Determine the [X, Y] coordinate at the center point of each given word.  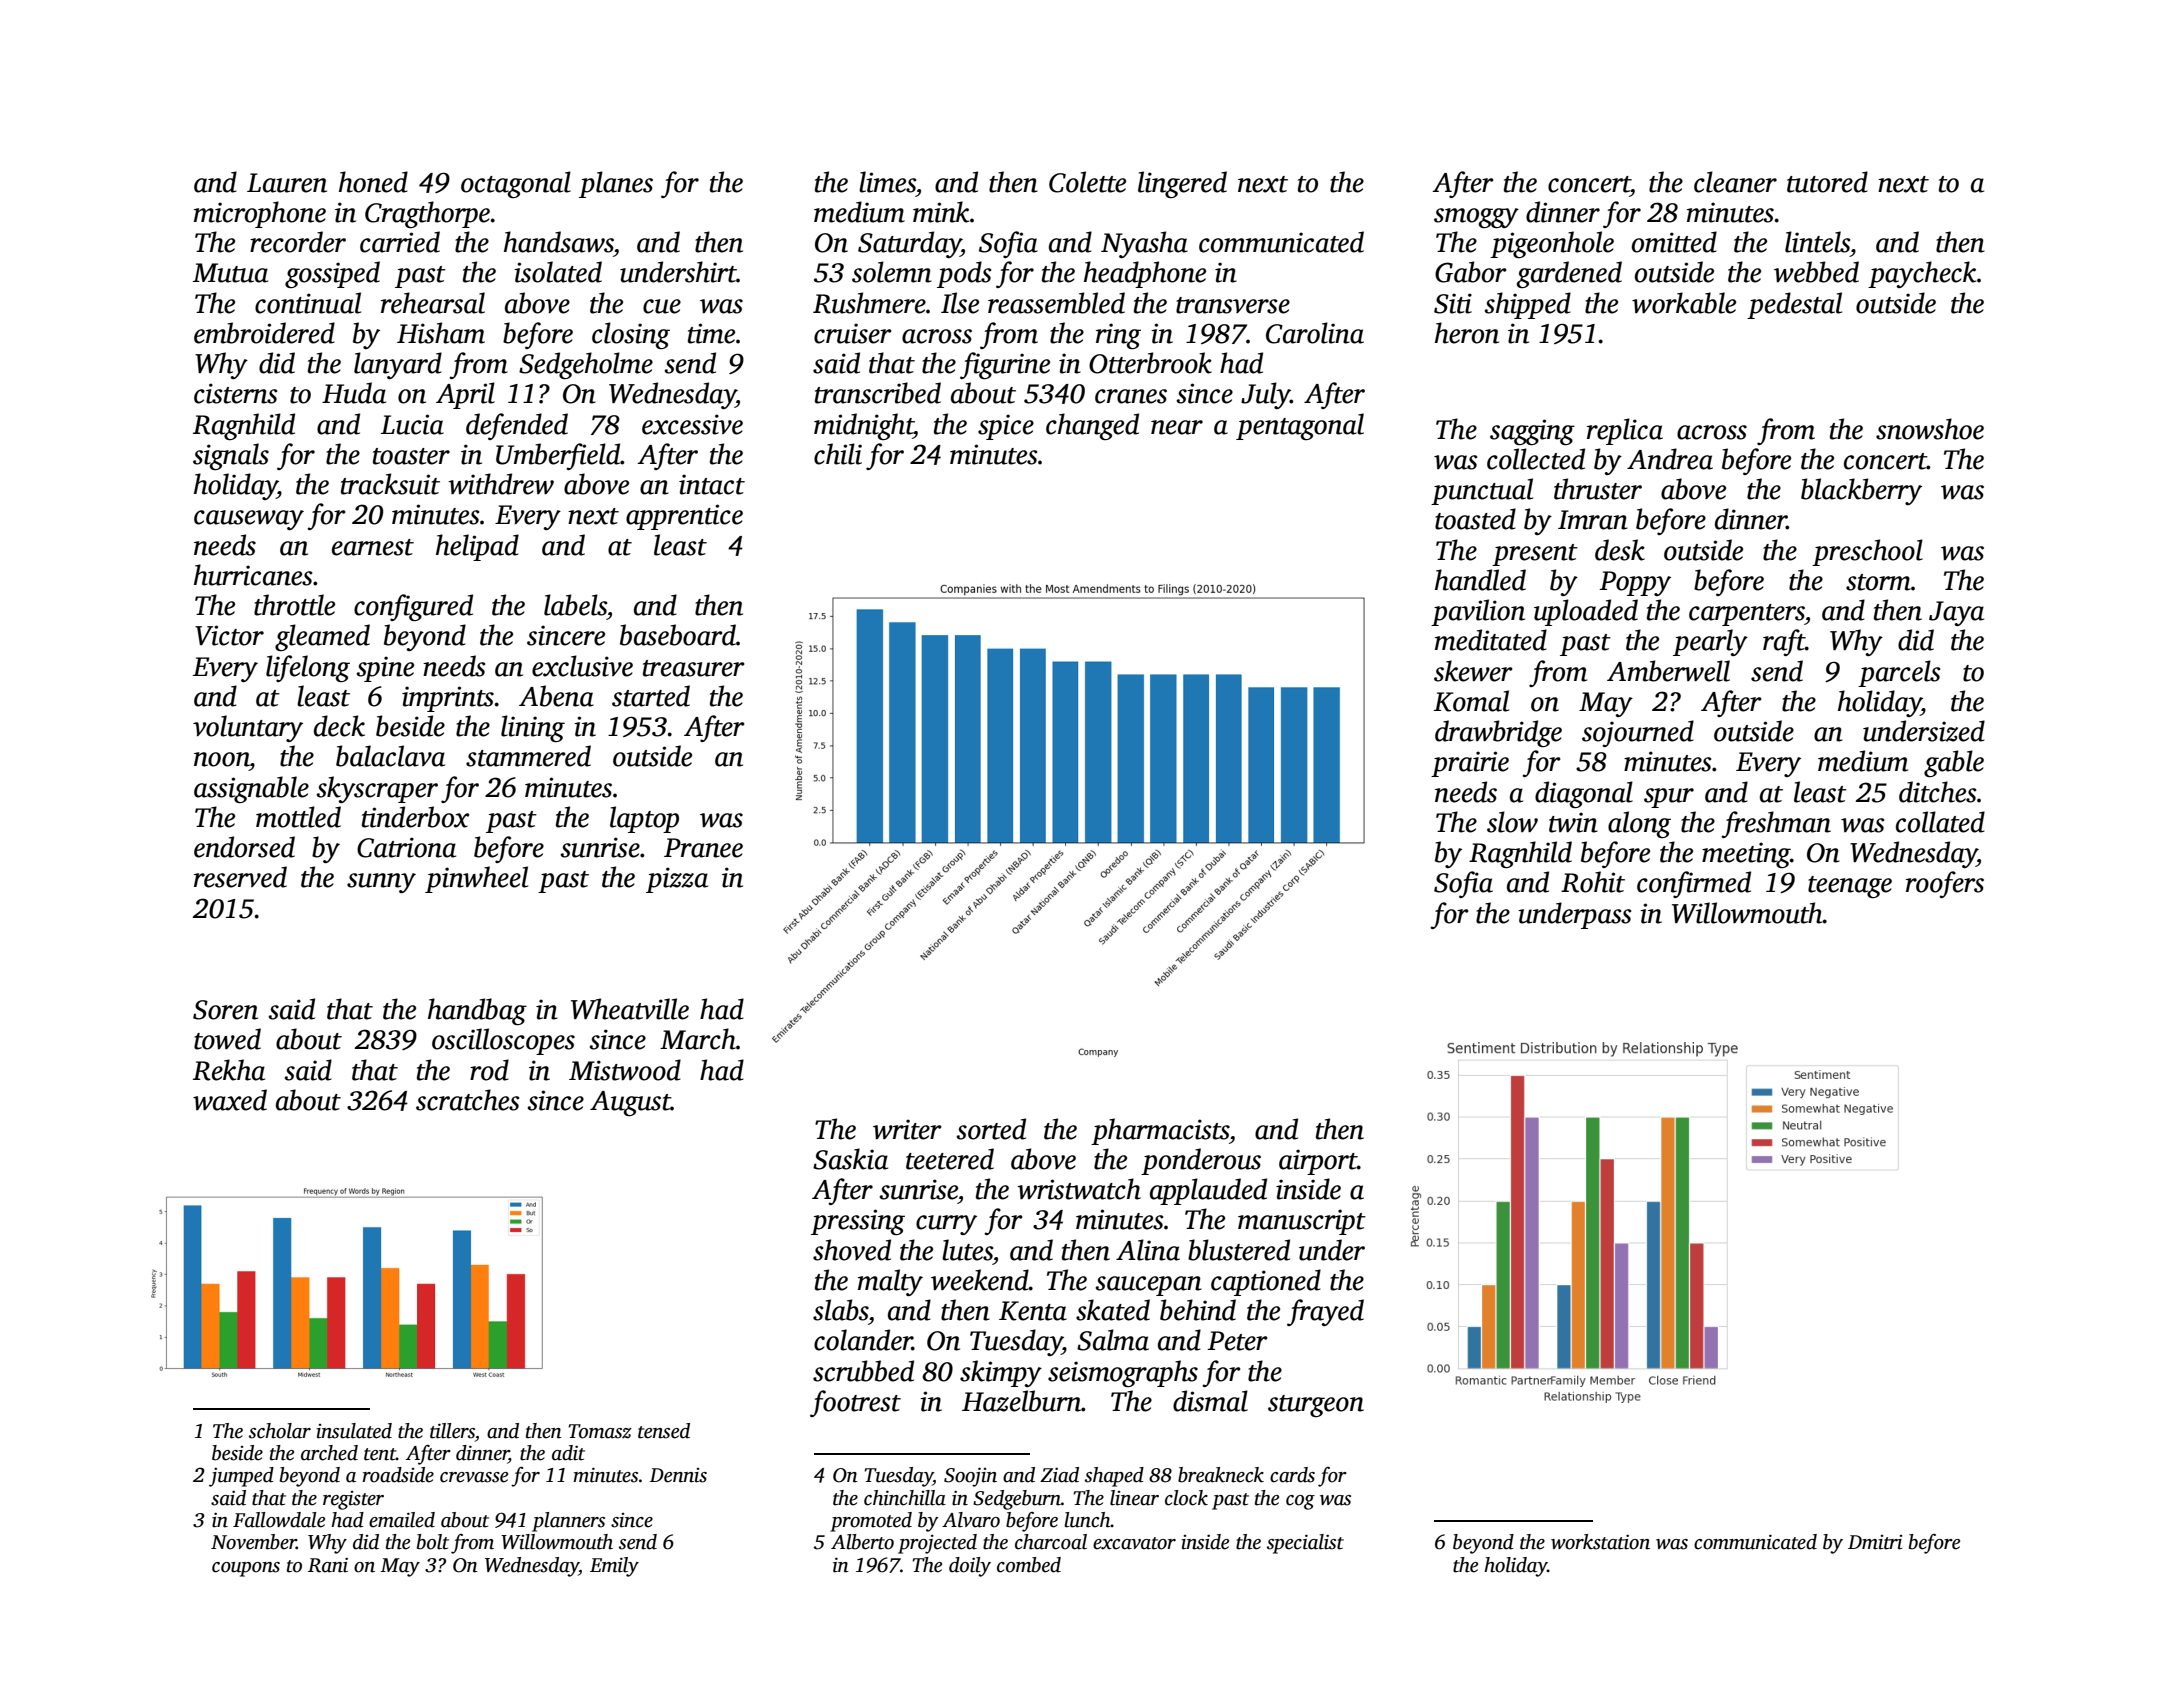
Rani [328, 1565]
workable [1684, 303]
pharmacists [1160, 1131]
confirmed [1694, 884]
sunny [381, 883]
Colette [1087, 182]
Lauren [287, 183]
